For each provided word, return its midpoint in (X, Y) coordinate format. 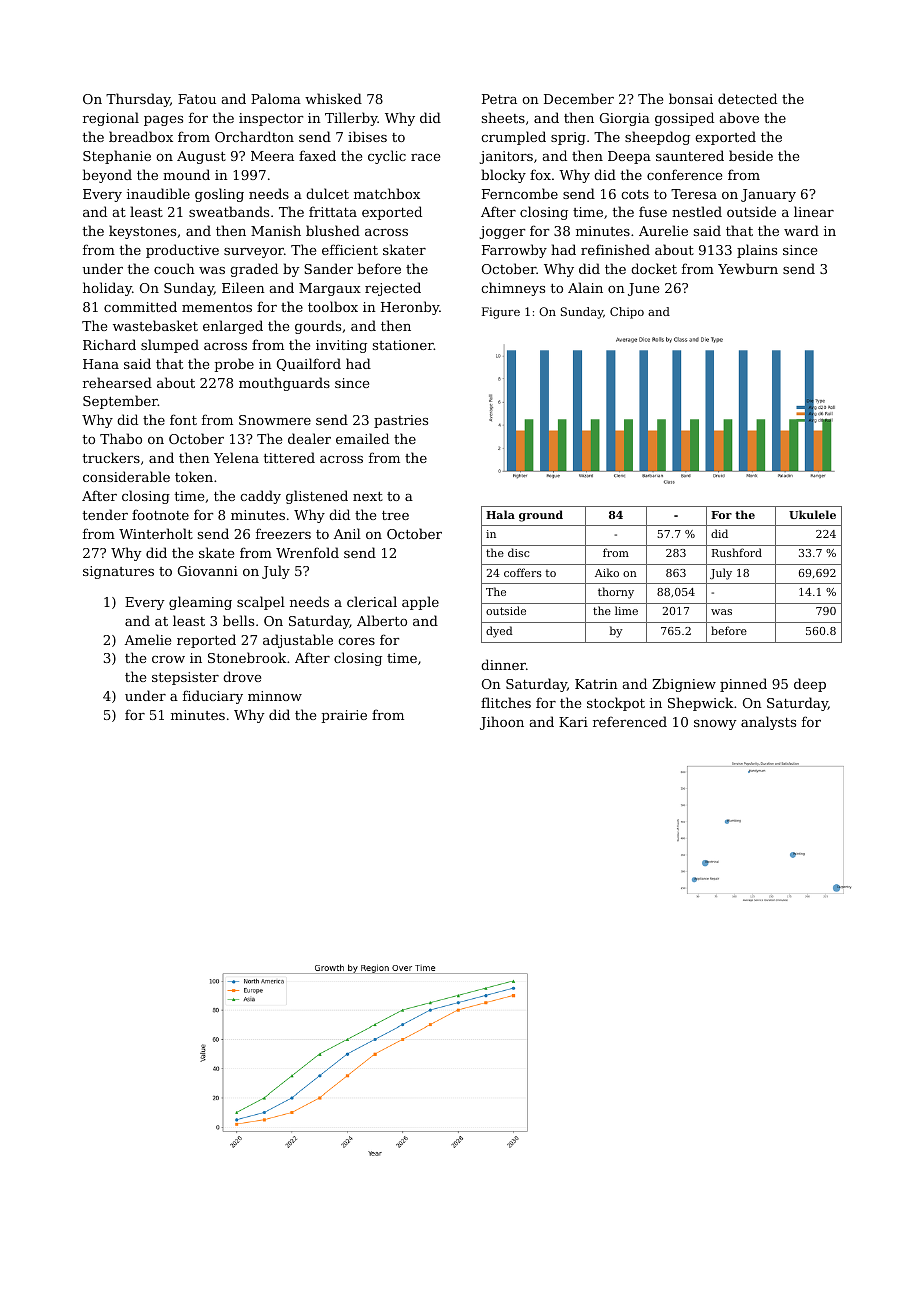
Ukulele (812, 514)
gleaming (200, 603)
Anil (347, 533)
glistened (317, 497)
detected (747, 98)
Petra (499, 99)
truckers (111, 457)
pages (163, 121)
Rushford (737, 552)
